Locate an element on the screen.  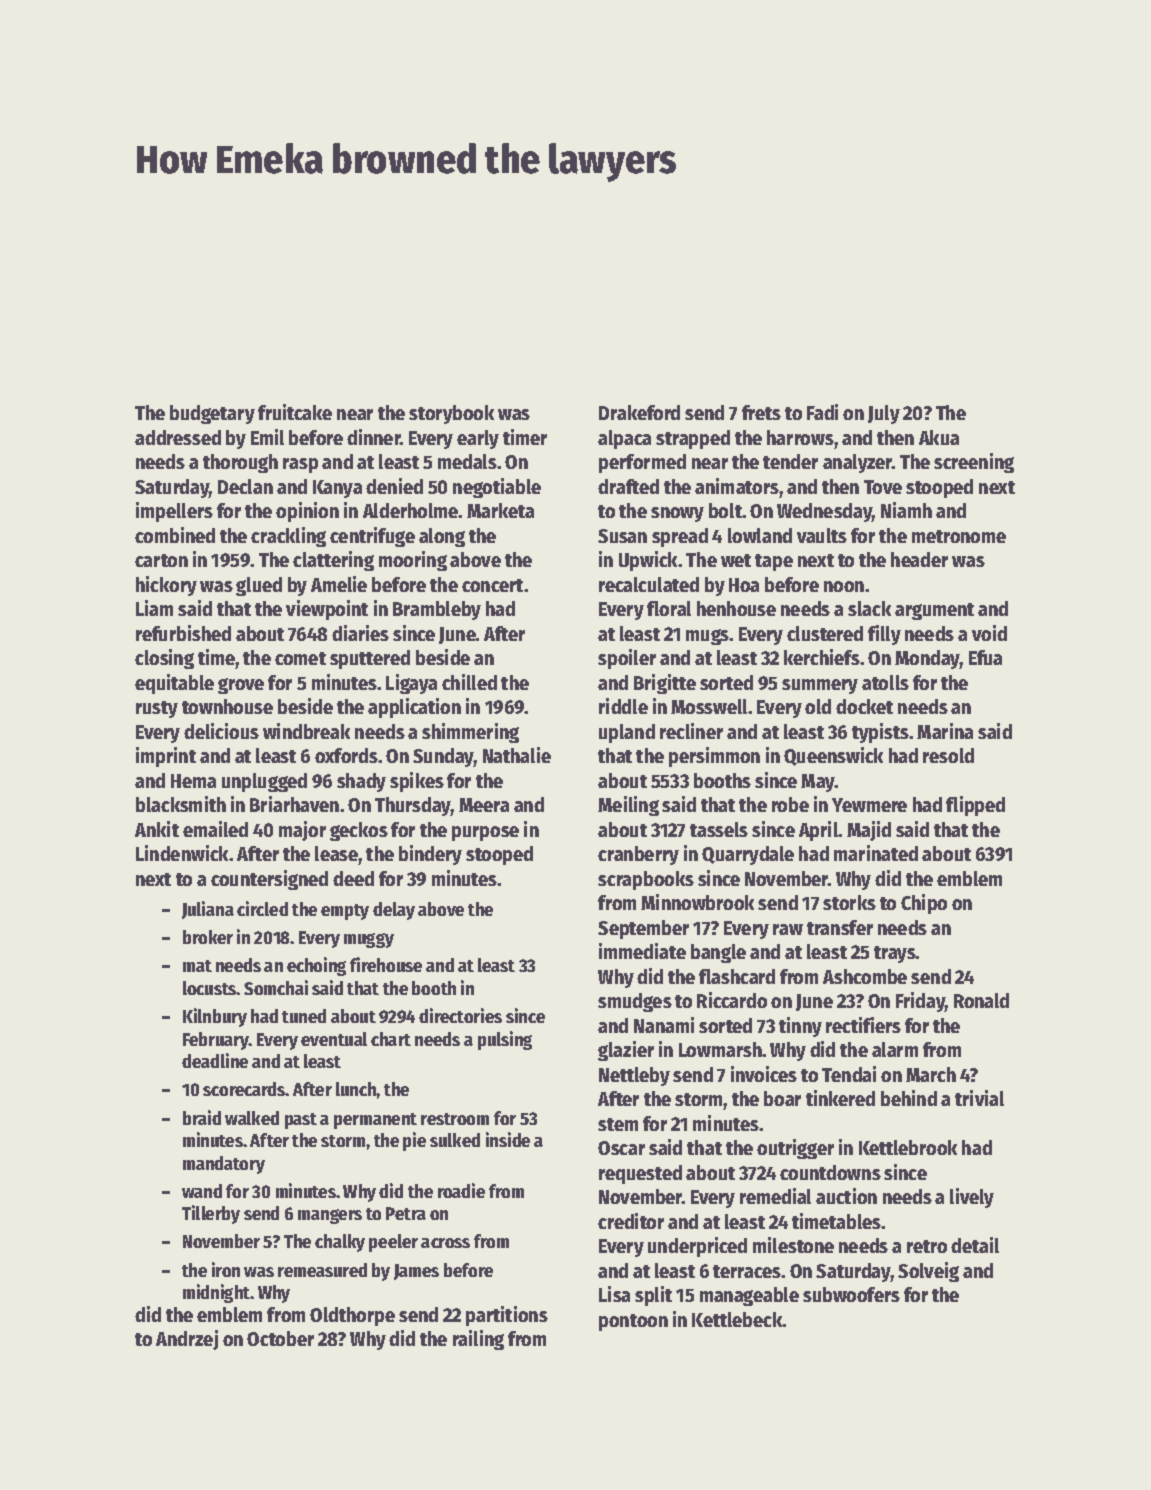
Kettlebeck is located at coordinates (737, 1319).
